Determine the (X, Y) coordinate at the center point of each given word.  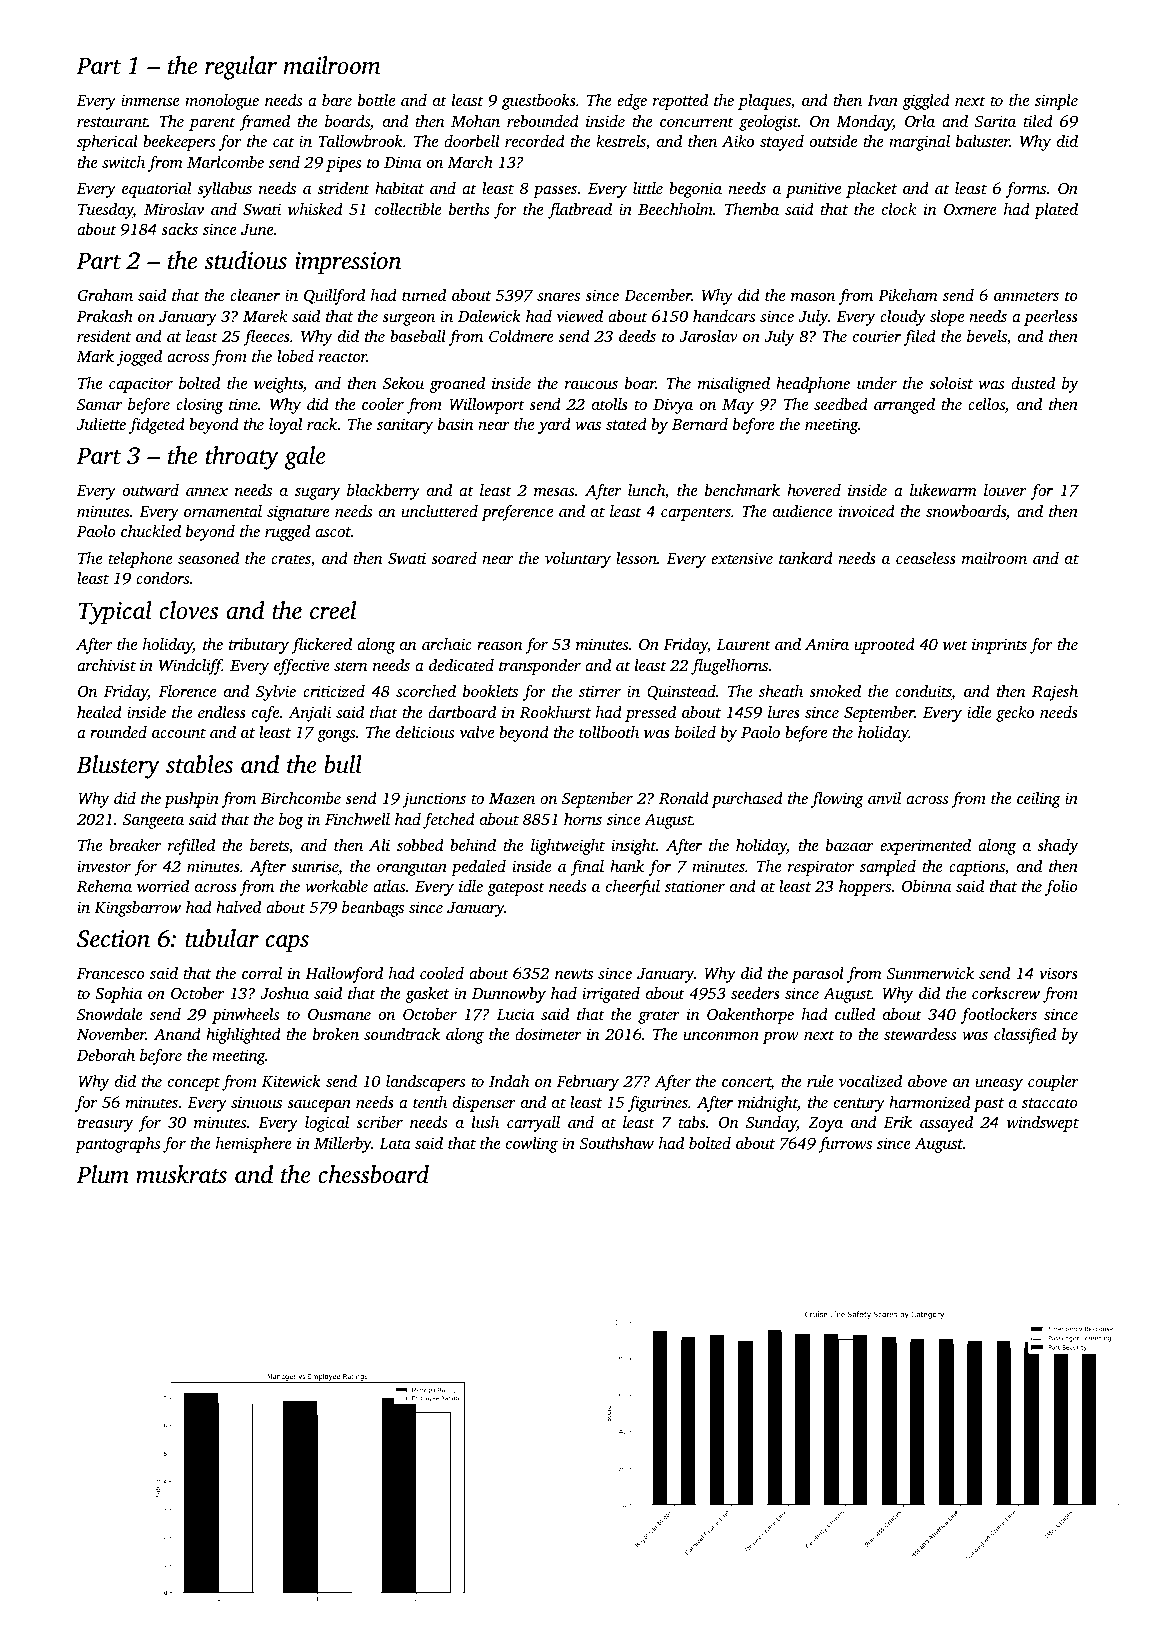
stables (199, 764)
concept (194, 1084)
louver (1005, 490)
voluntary (578, 560)
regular (241, 68)
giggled (926, 102)
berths (469, 209)
